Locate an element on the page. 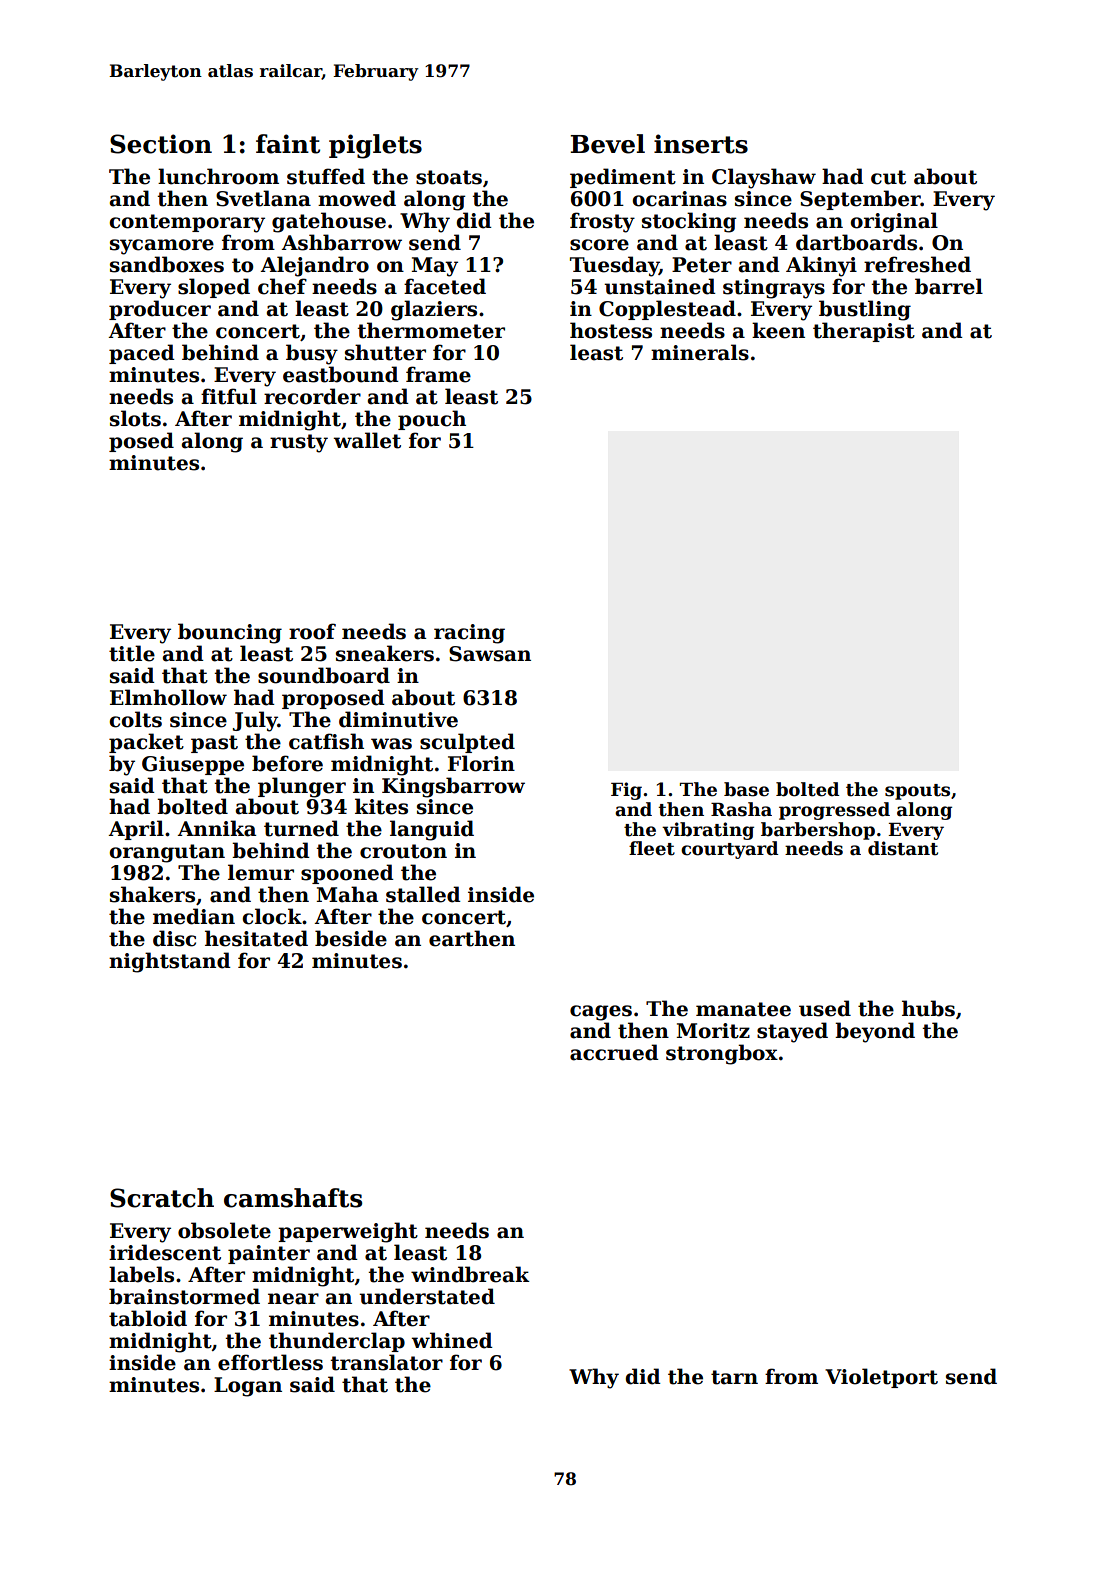 The height and width of the page is (1573, 1107). keen is located at coordinates (778, 330).
